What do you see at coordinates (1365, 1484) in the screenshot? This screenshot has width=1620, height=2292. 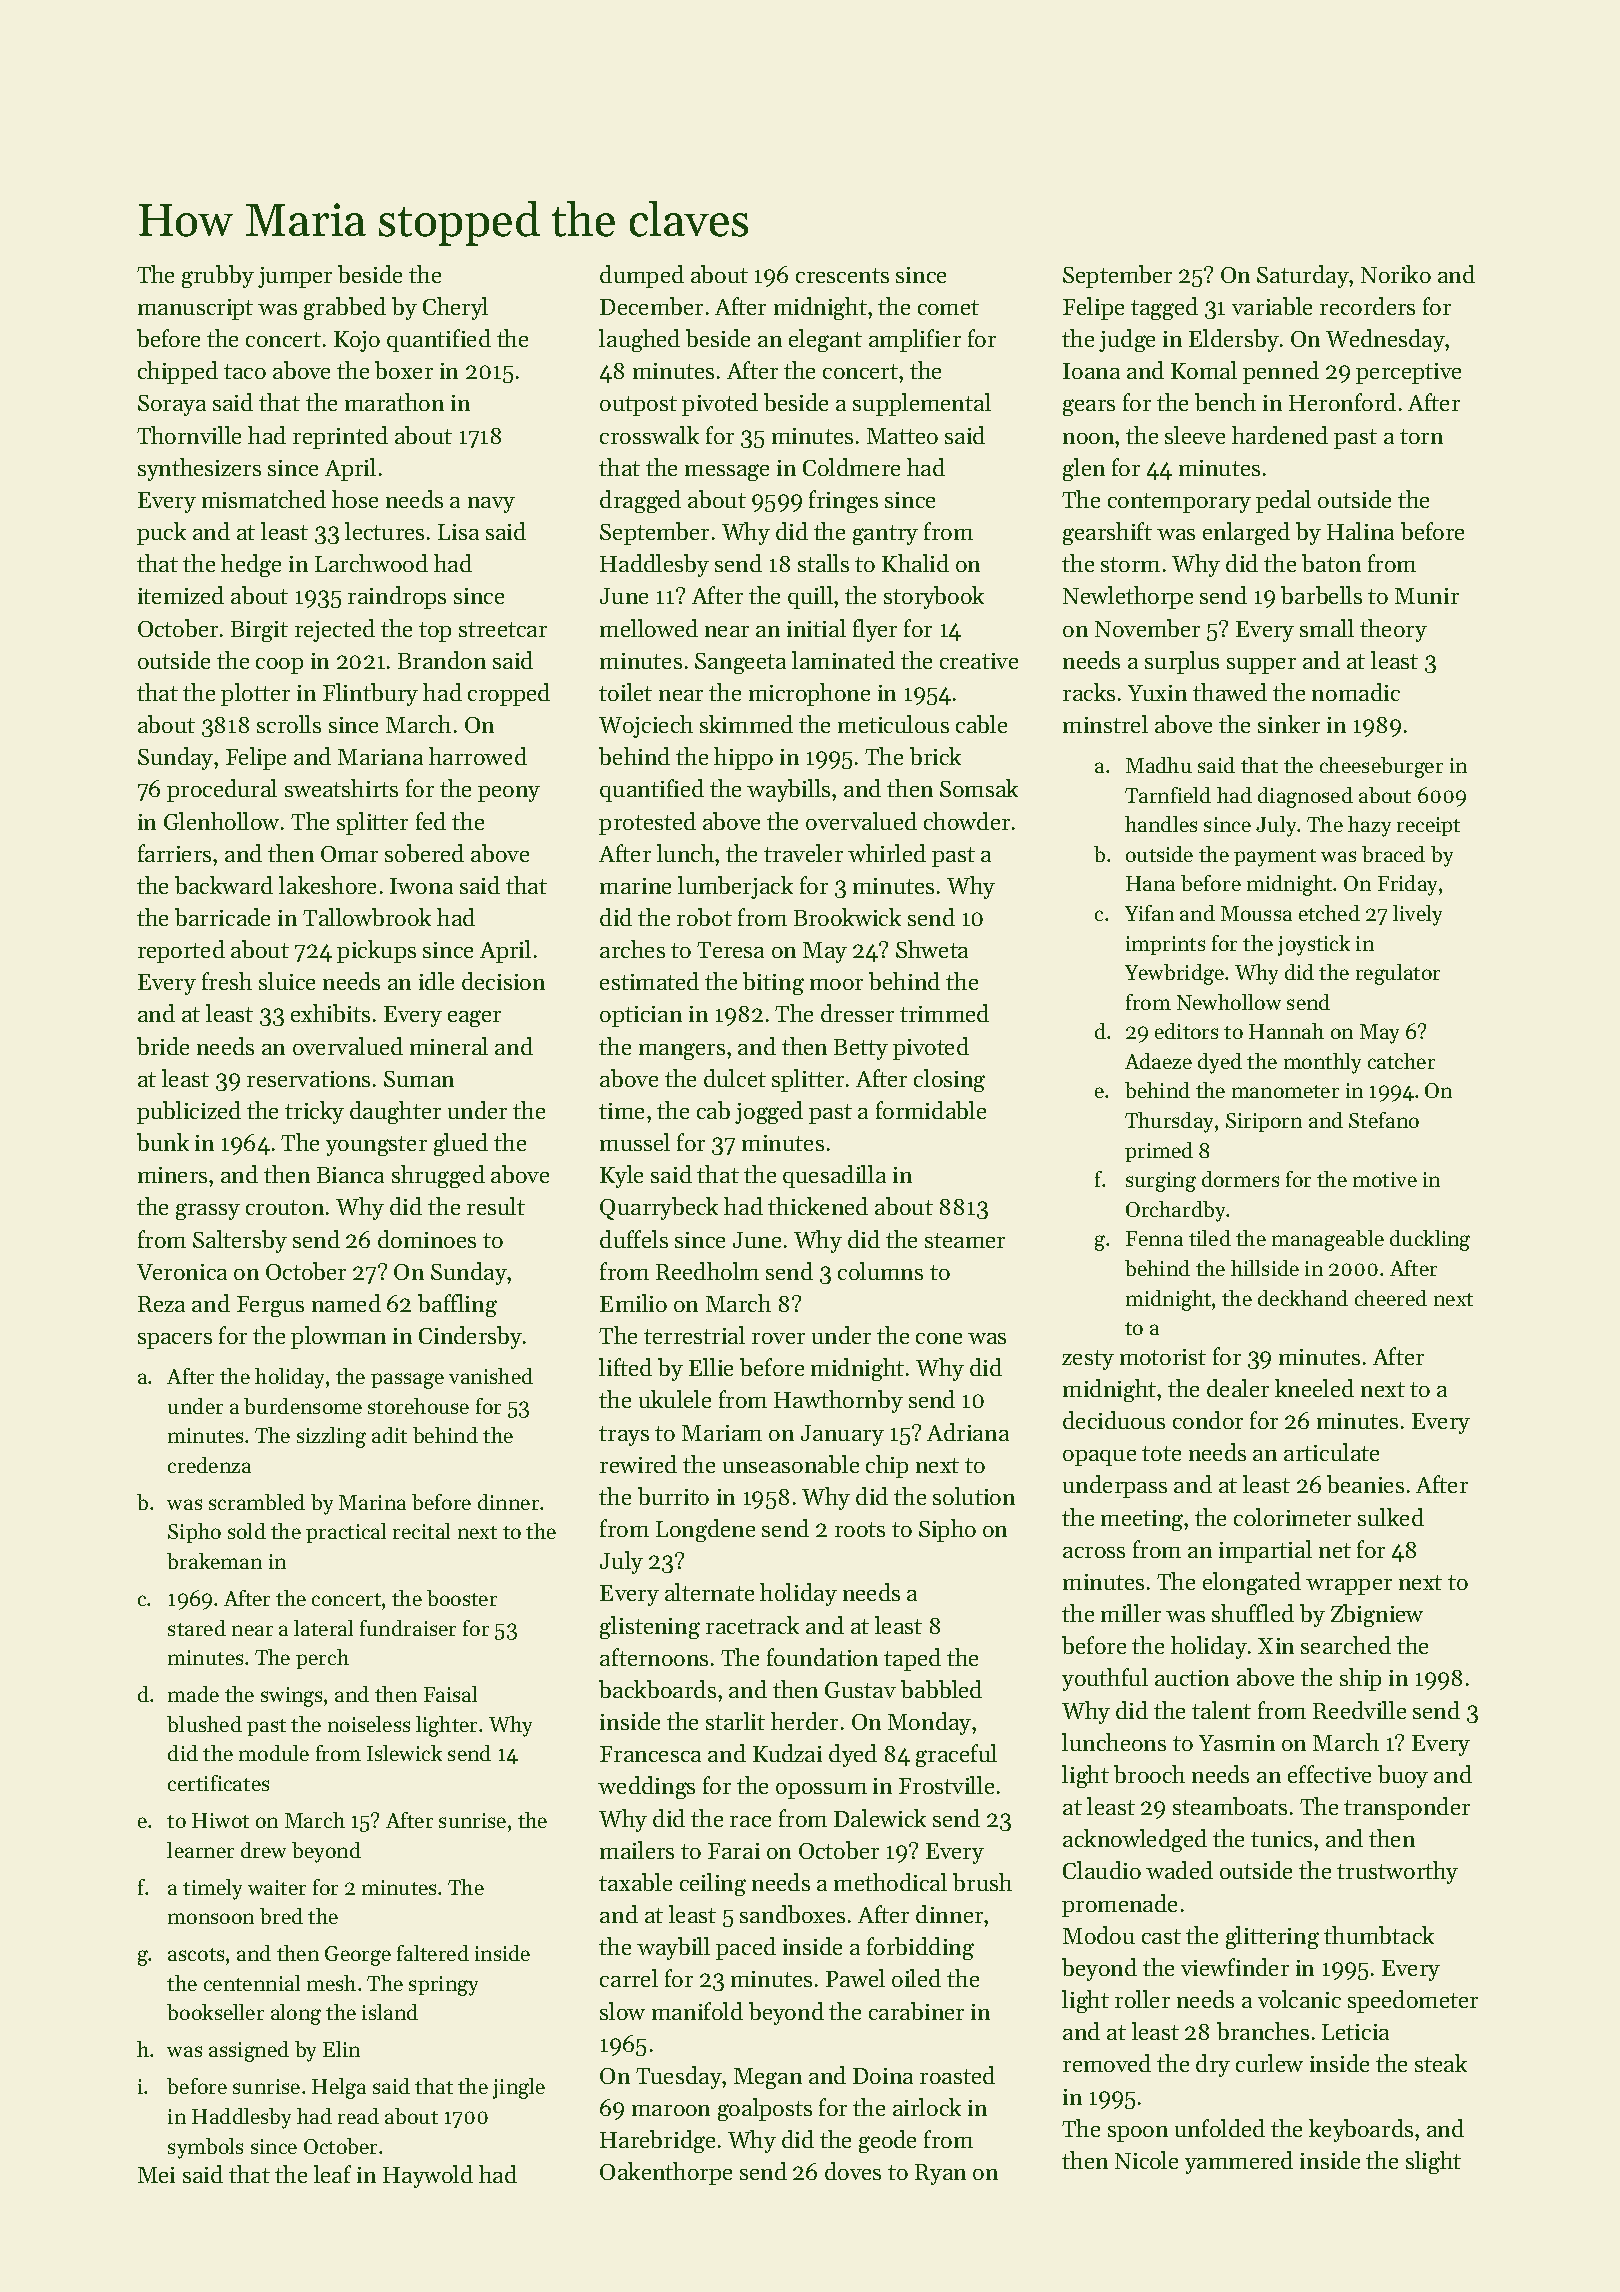 I see `beanies` at bounding box center [1365, 1484].
